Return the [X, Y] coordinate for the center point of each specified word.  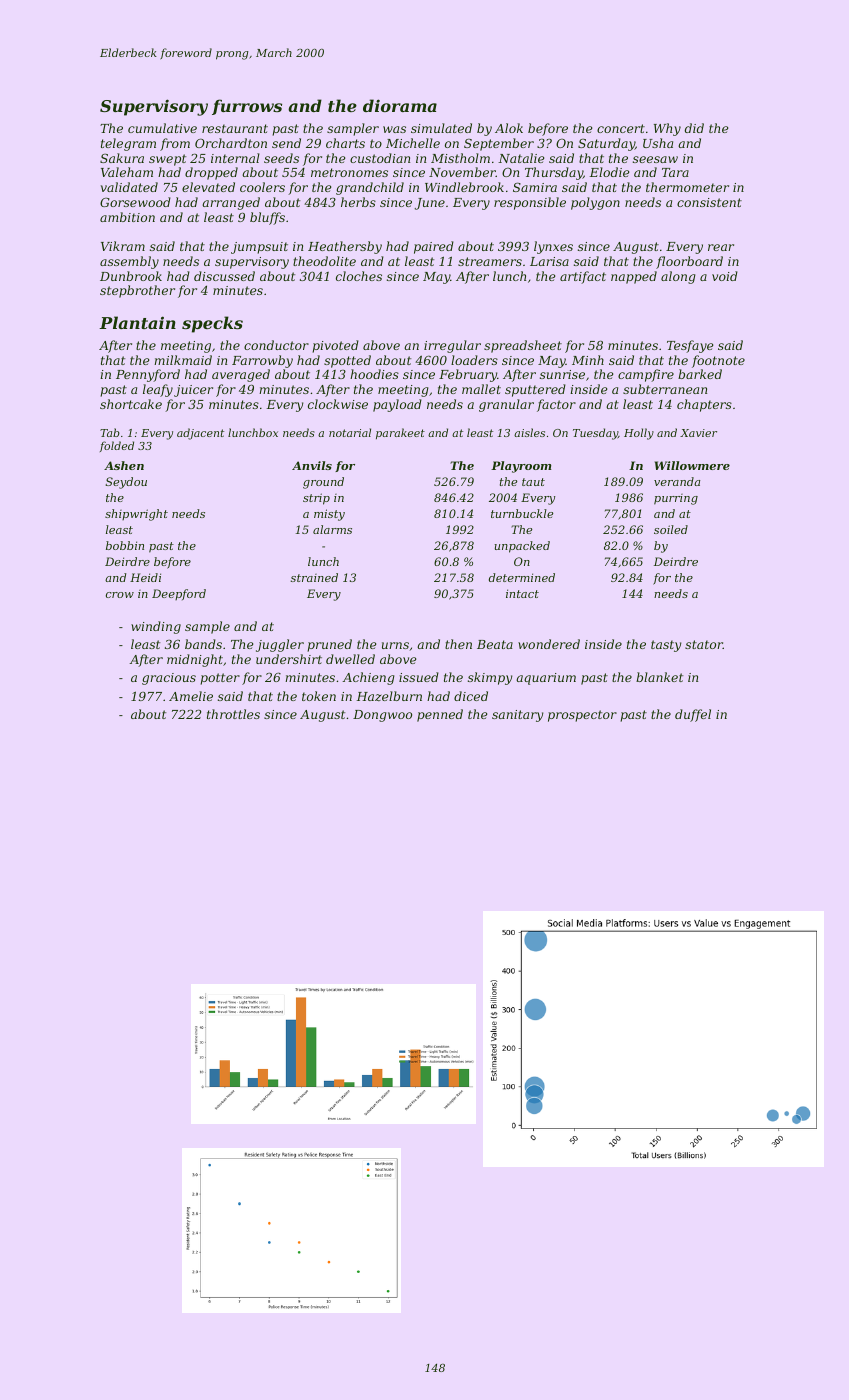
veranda [677, 481]
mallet [481, 389]
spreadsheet [523, 346]
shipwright [136, 515]
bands [203, 644]
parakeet [400, 433]
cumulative [162, 128]
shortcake [131, 404]
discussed [224, 276]
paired [434, 247]
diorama [400, 105]
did [694, 128]
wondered [549, 644]
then [458, 644]
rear [721, 247]
